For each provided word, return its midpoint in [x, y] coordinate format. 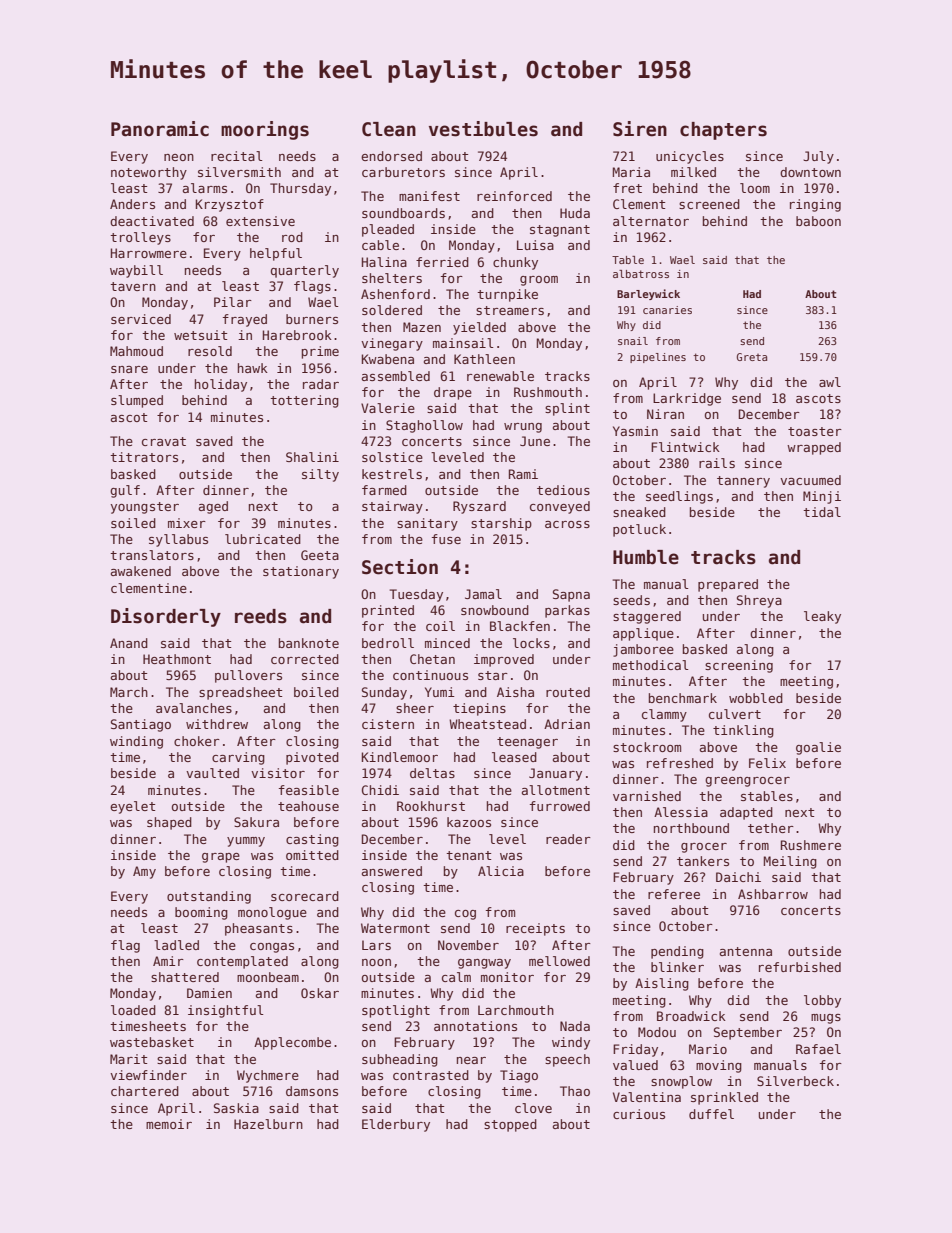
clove [533, 1108]
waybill [136, 271]
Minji [822, 497]
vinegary [392, 344]
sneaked [639, 512]
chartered [145, 1091]
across [567, 524]
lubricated [263, 539]
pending [677, 952]
